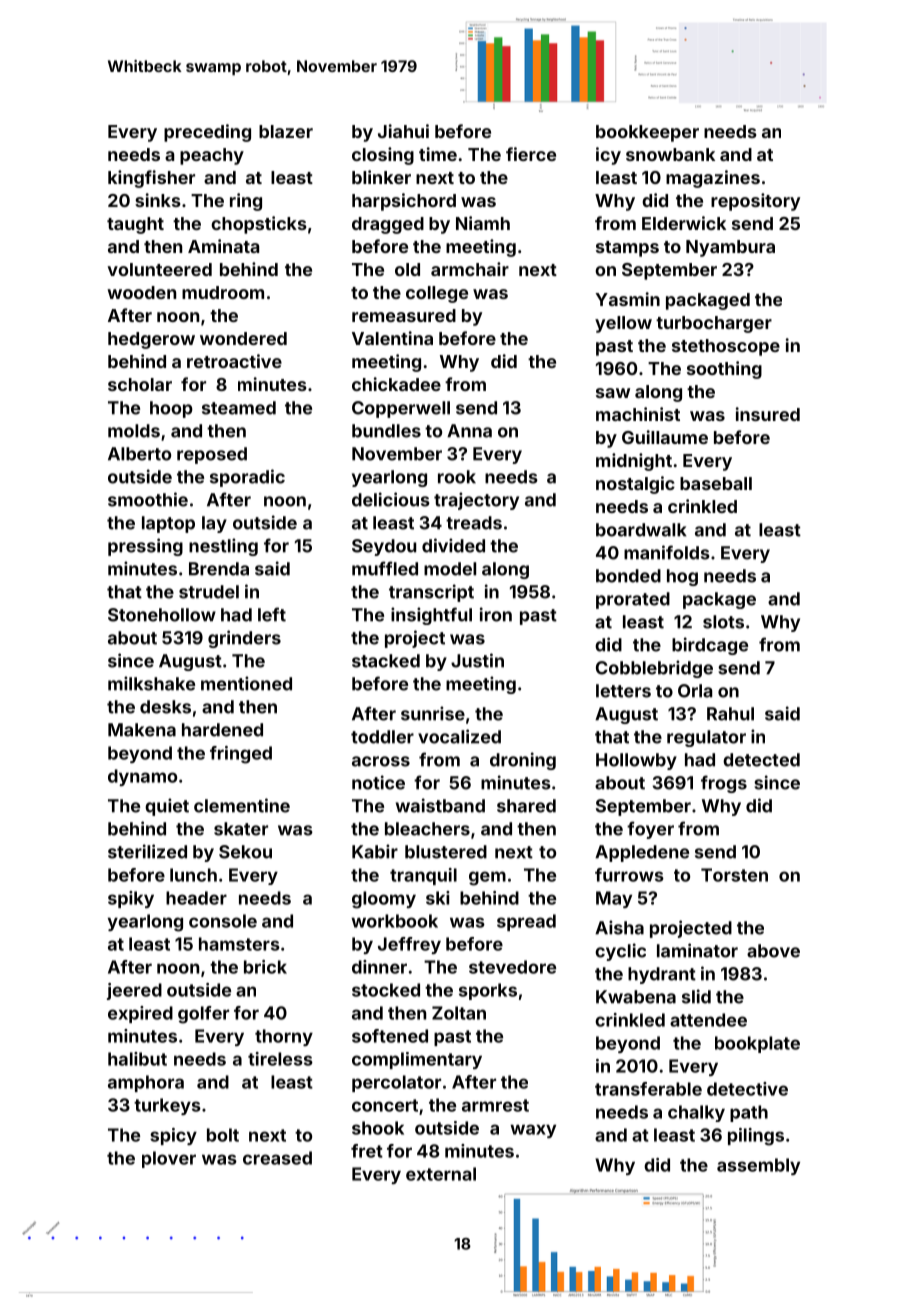 The height and width of the screenshot is (1316, 908). What do you see at coordinates (162, 615) in the screenshot?
I see `Stonehollow` at bounding box center [162, 615].
